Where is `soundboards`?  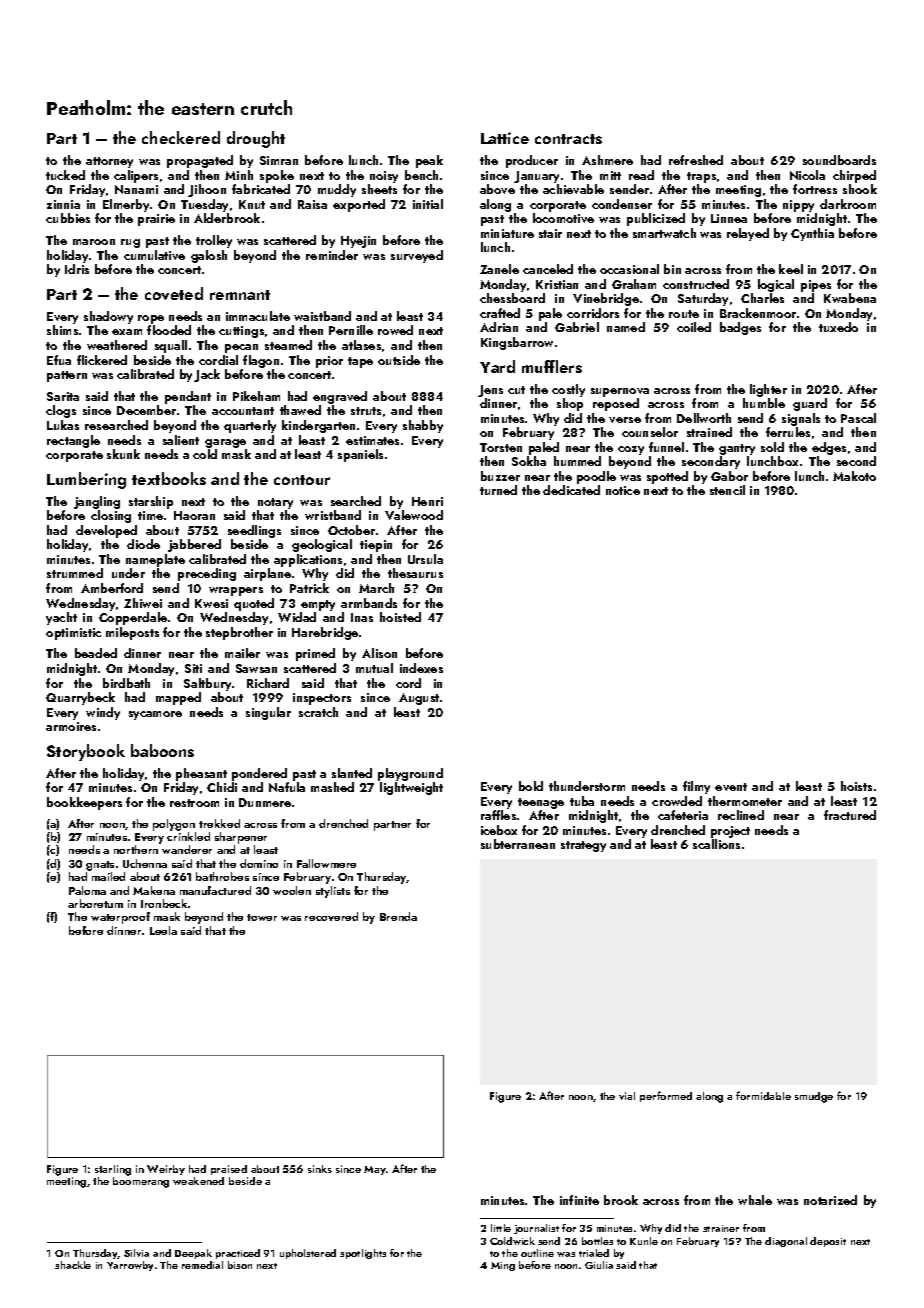
soundboards is located at coordinates (839, 160).
